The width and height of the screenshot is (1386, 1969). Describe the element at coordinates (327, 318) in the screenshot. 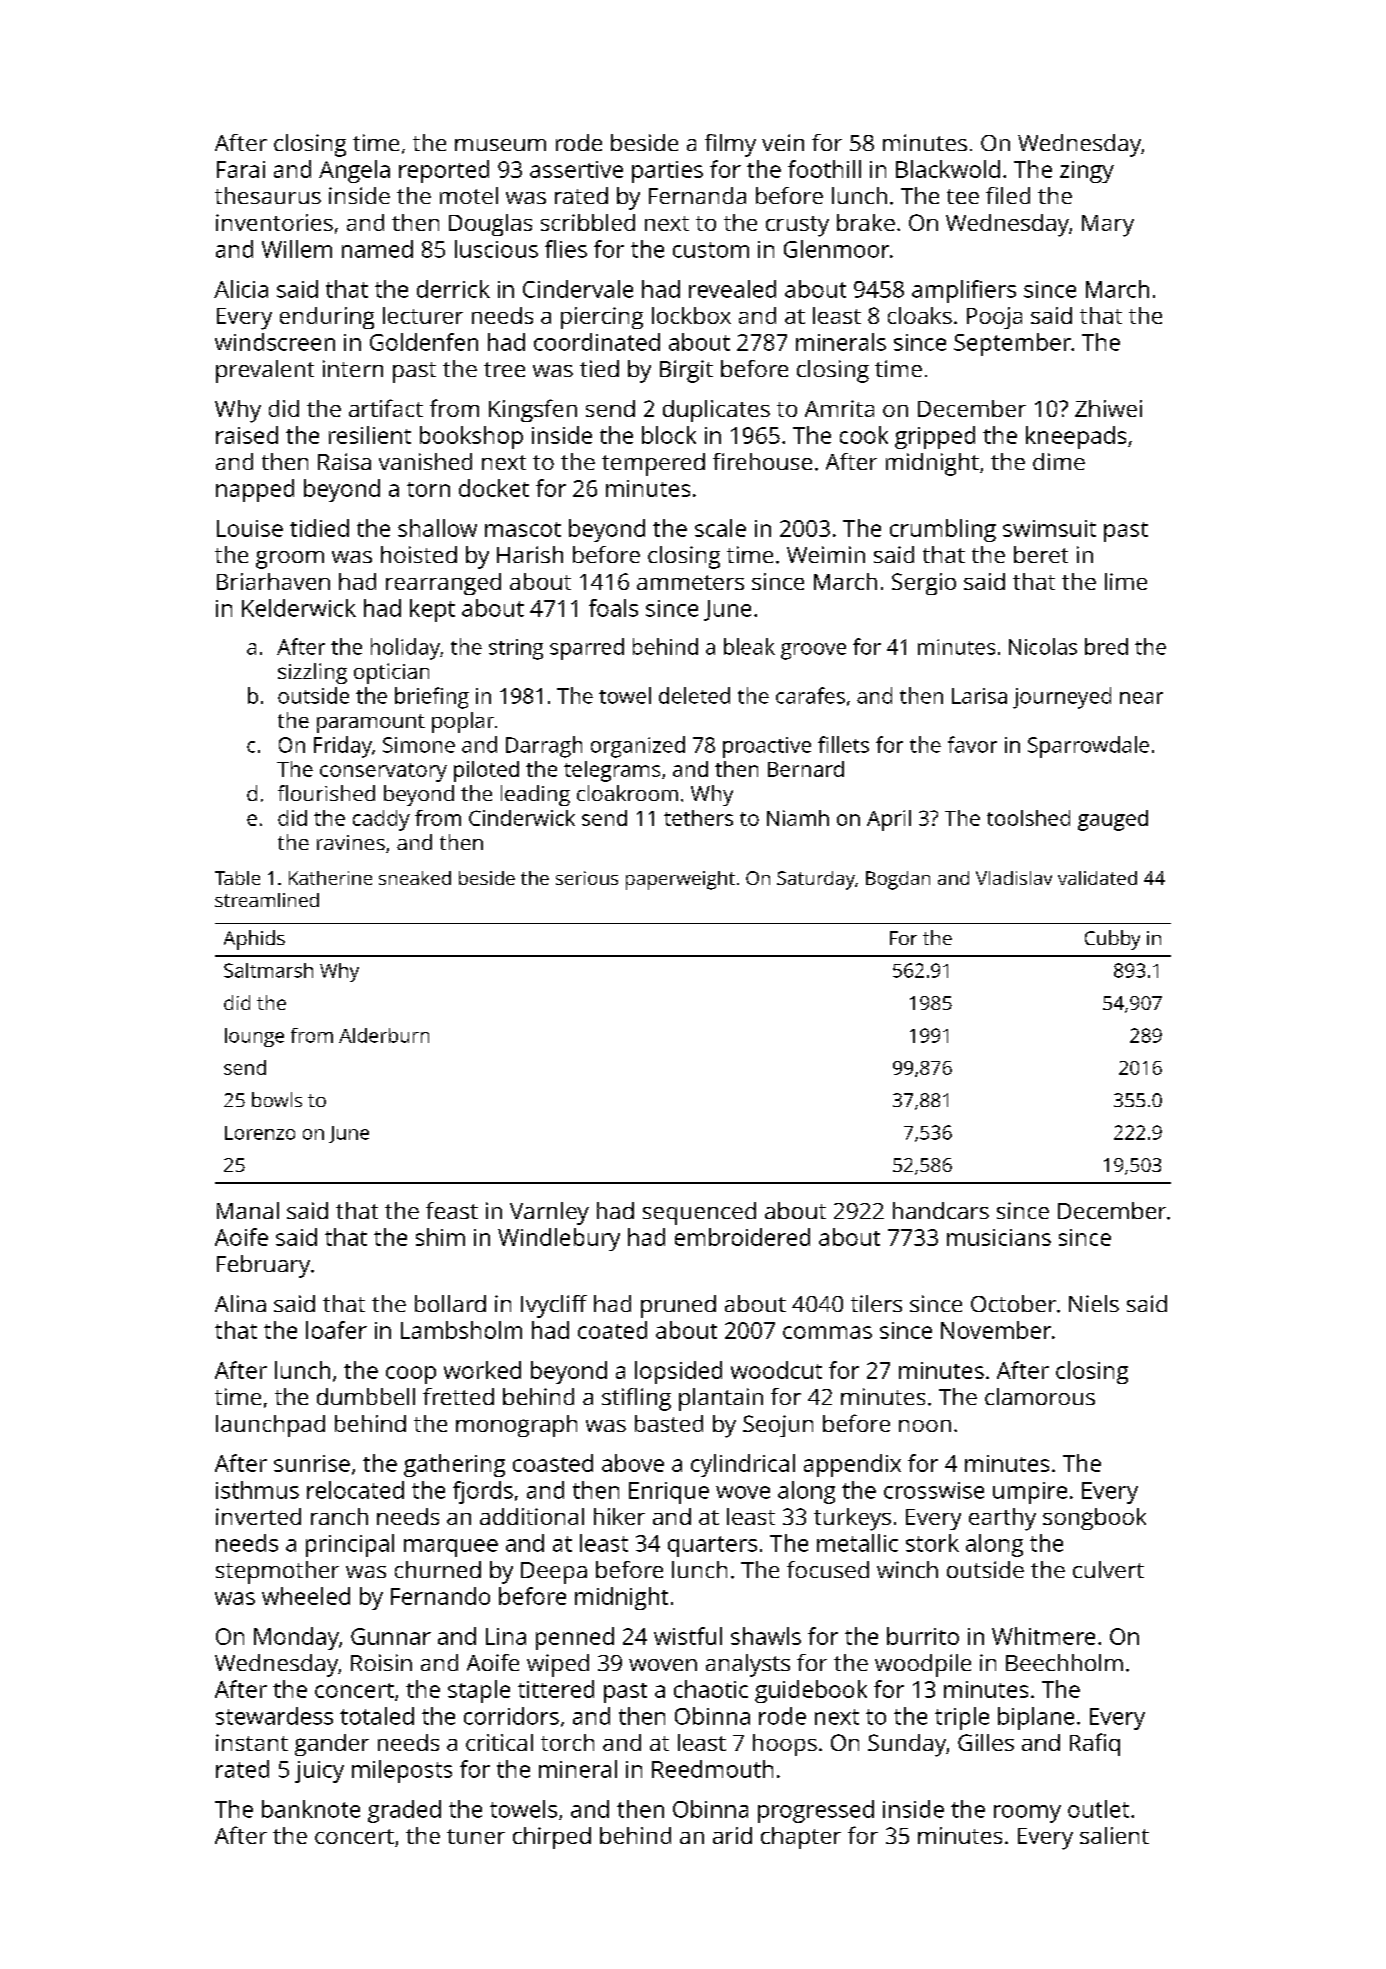

I see `enduring` at that location.
